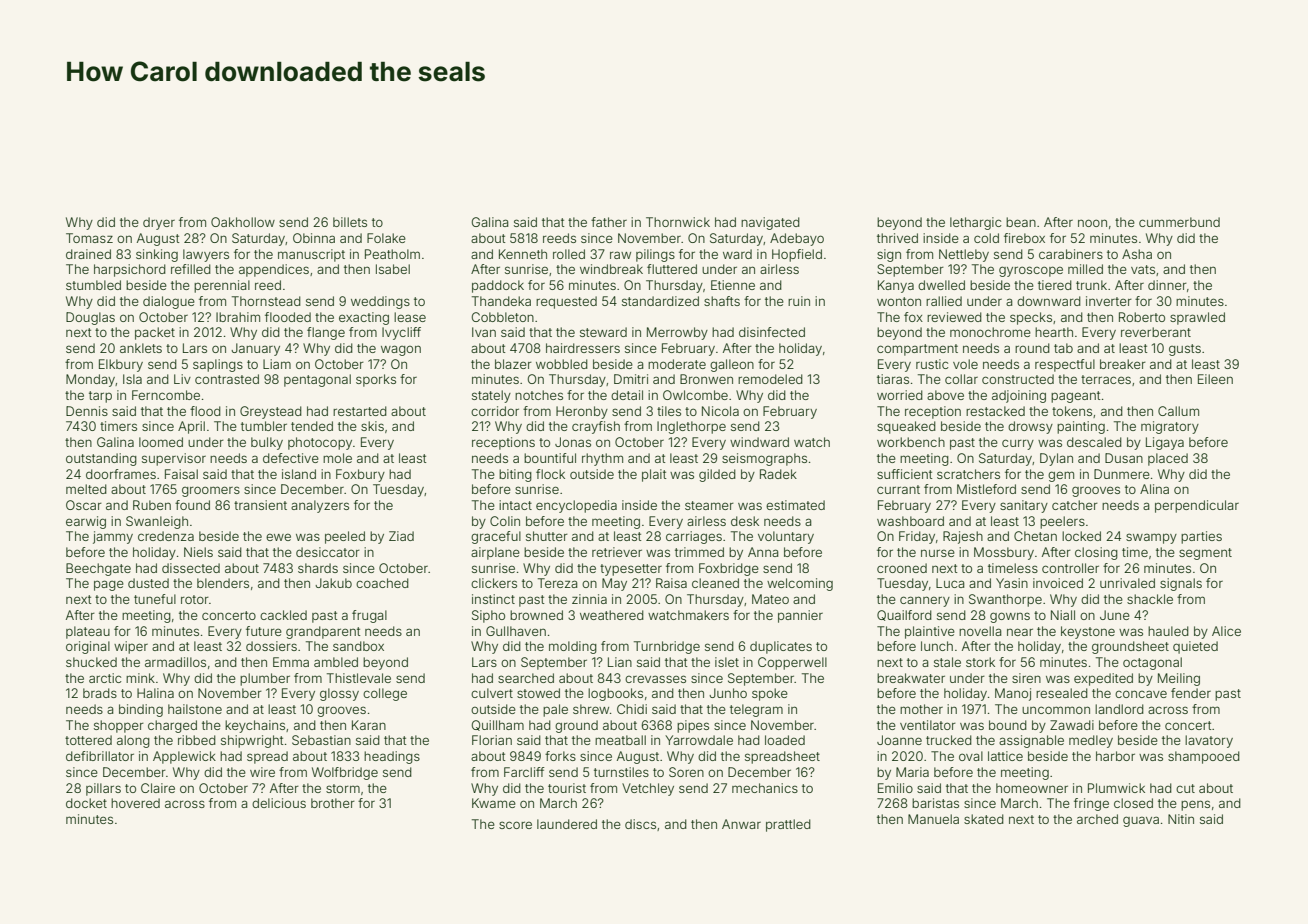 The image size is (1308, 924). Describe the element at coordinates (770, 694) in the document. I see `spoke` at that location.
